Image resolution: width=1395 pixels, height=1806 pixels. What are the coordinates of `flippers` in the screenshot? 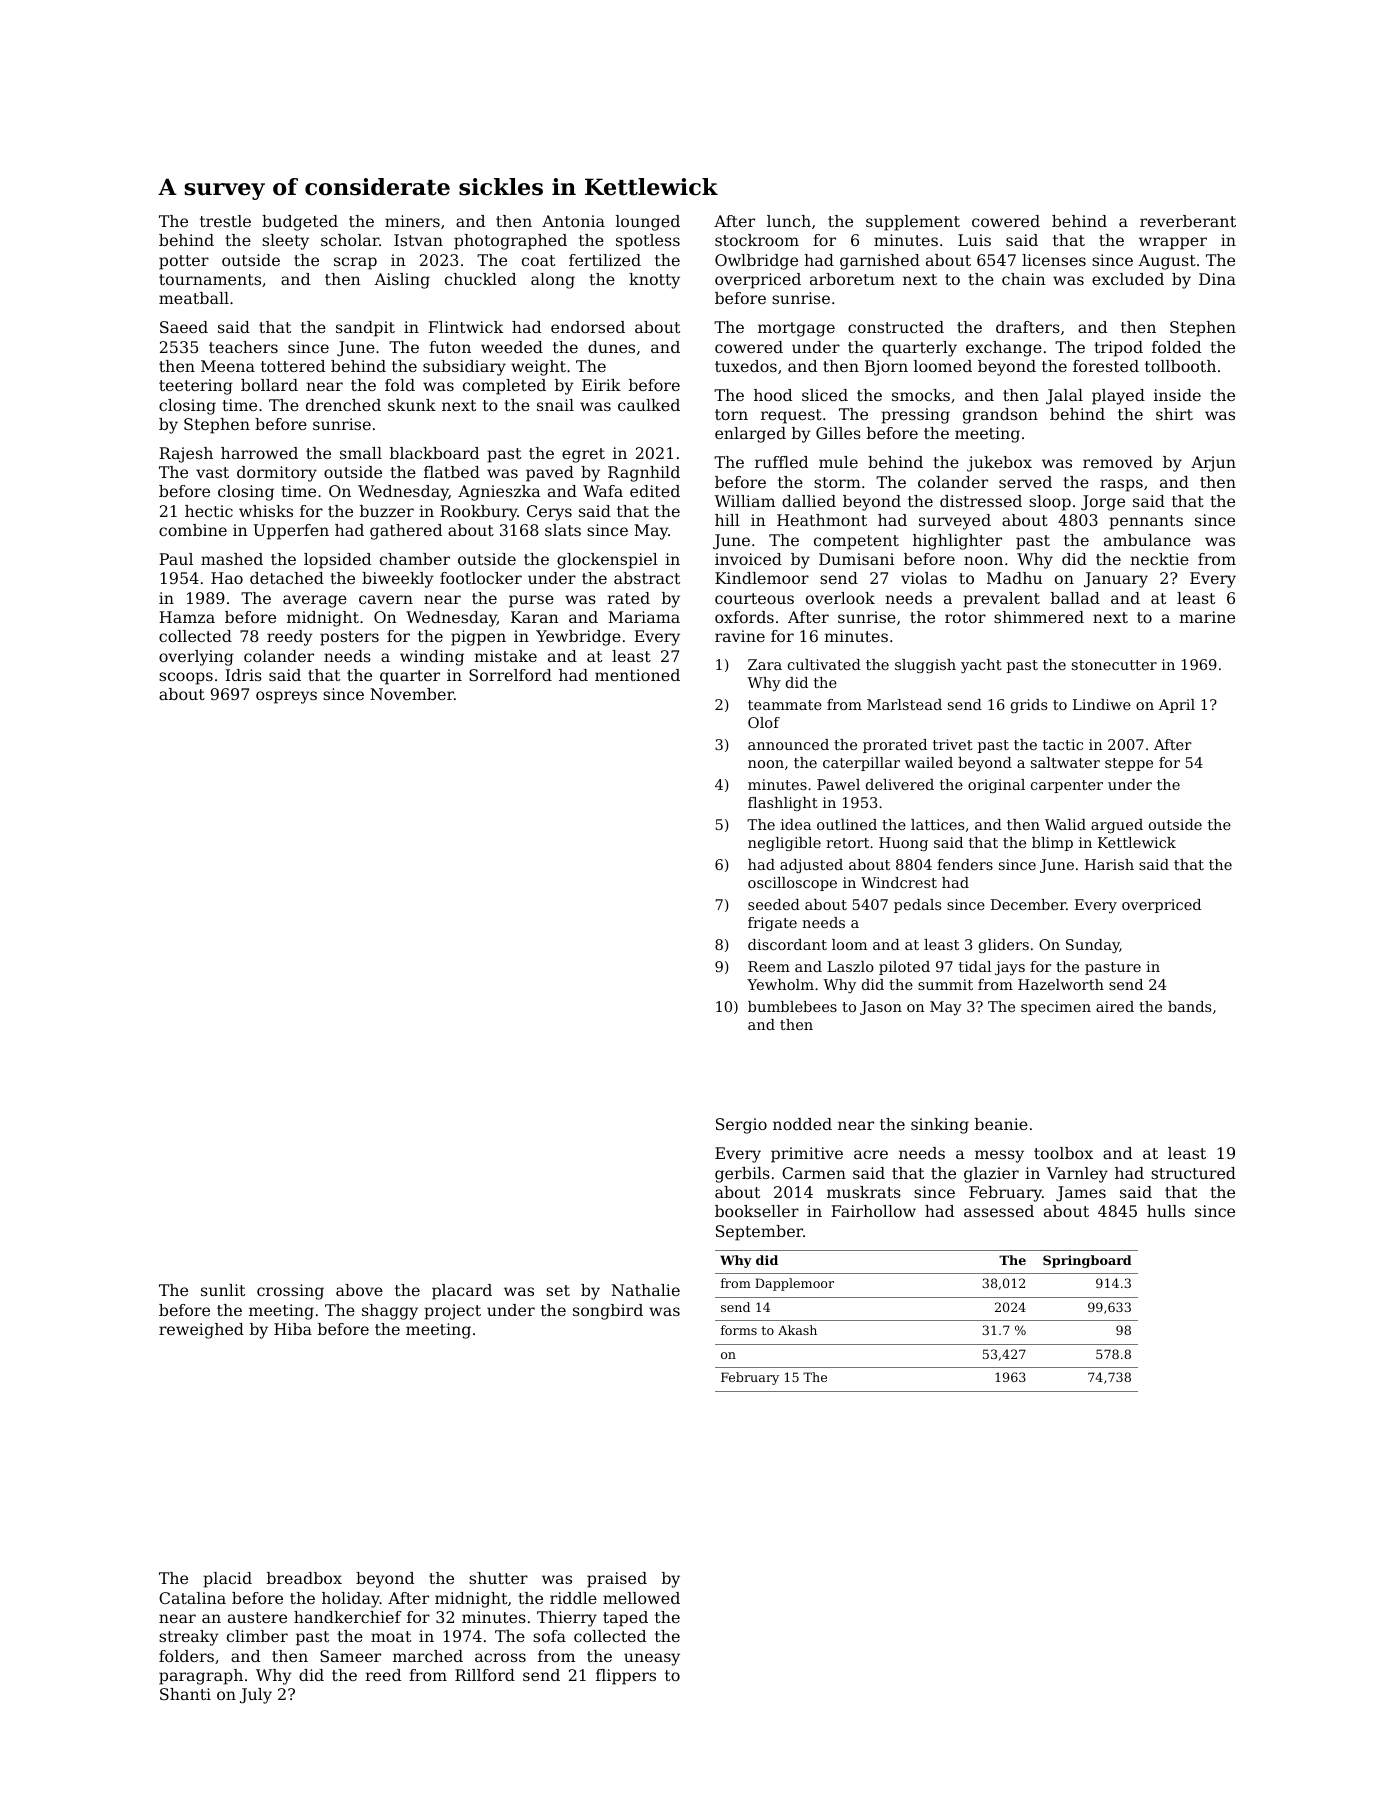 It's located at (626, 1677).
